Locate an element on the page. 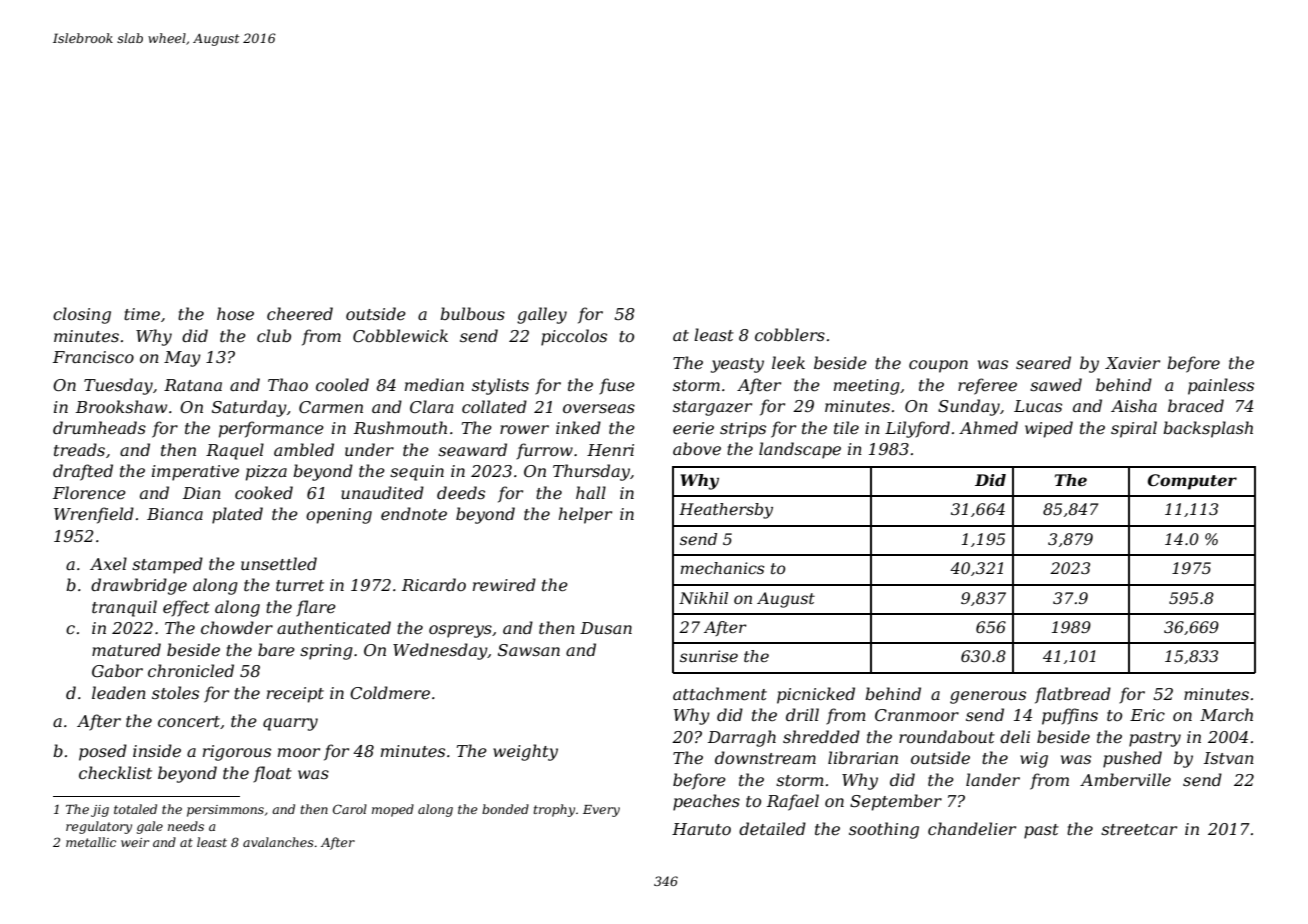  club is located at coordinates (274, 335).
